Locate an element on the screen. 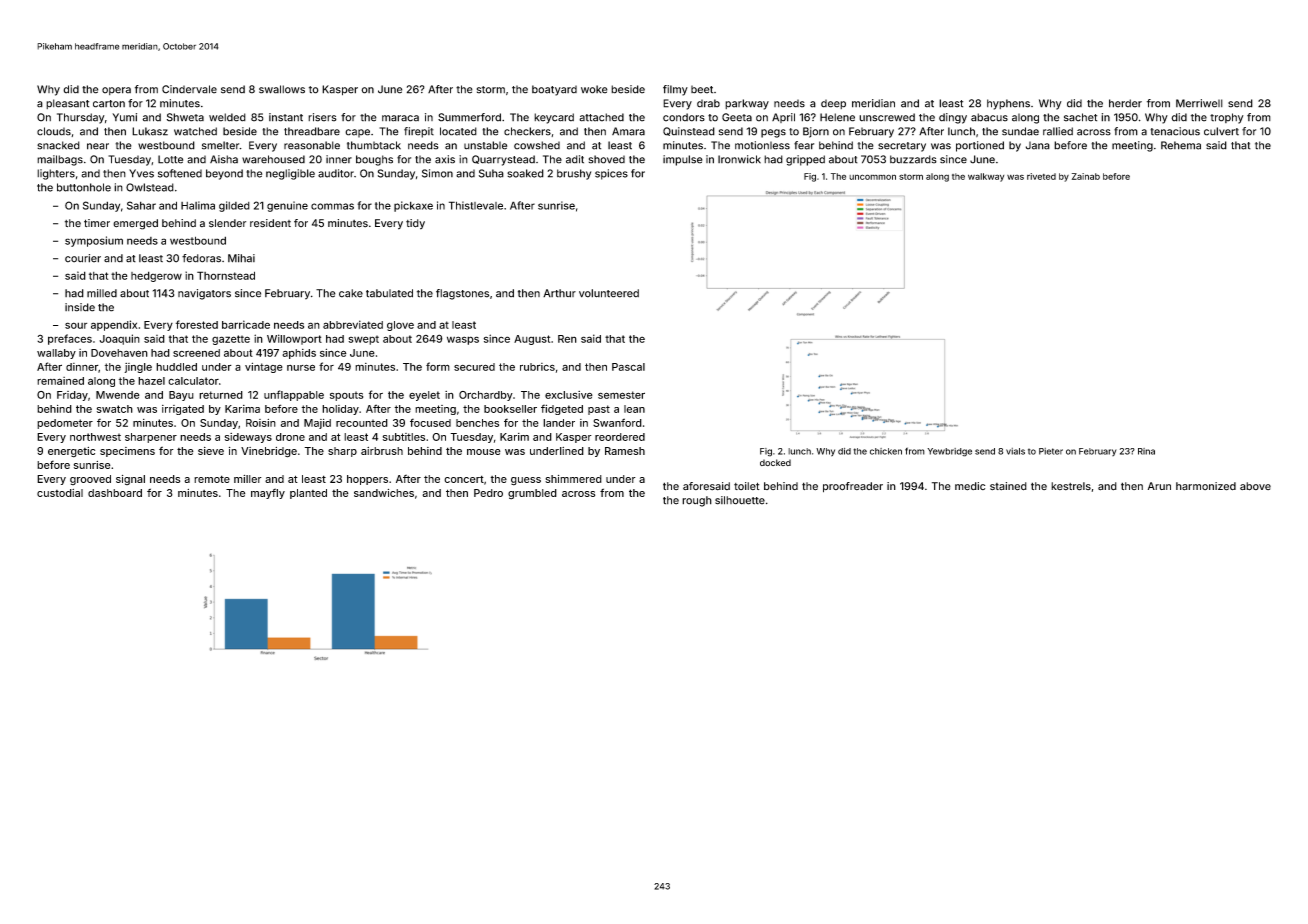 This screenshot has height=924, width=1308. chicken is located at coordinates (886, 451).
